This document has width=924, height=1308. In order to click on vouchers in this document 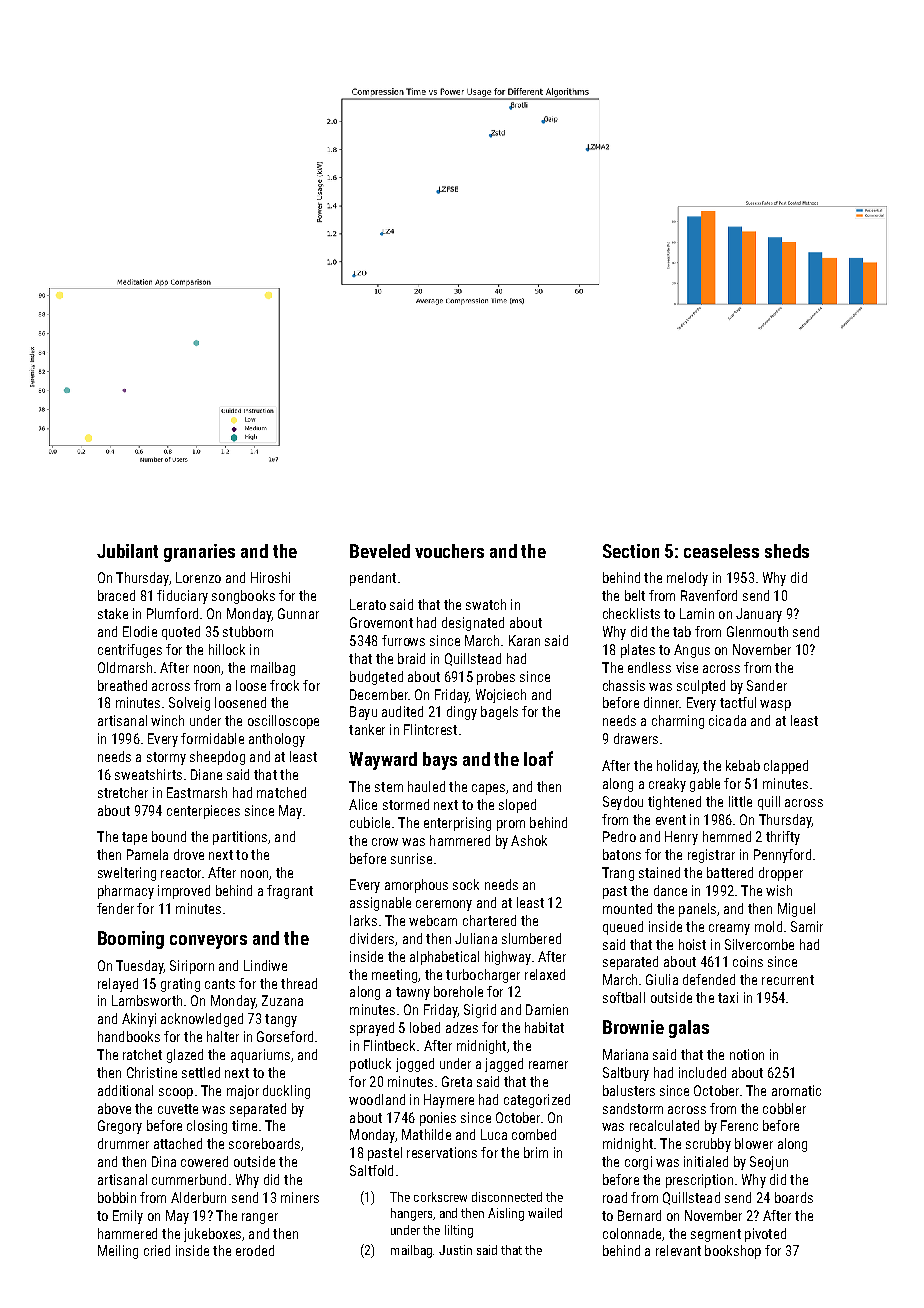, I will do `click(449, 551)`.
